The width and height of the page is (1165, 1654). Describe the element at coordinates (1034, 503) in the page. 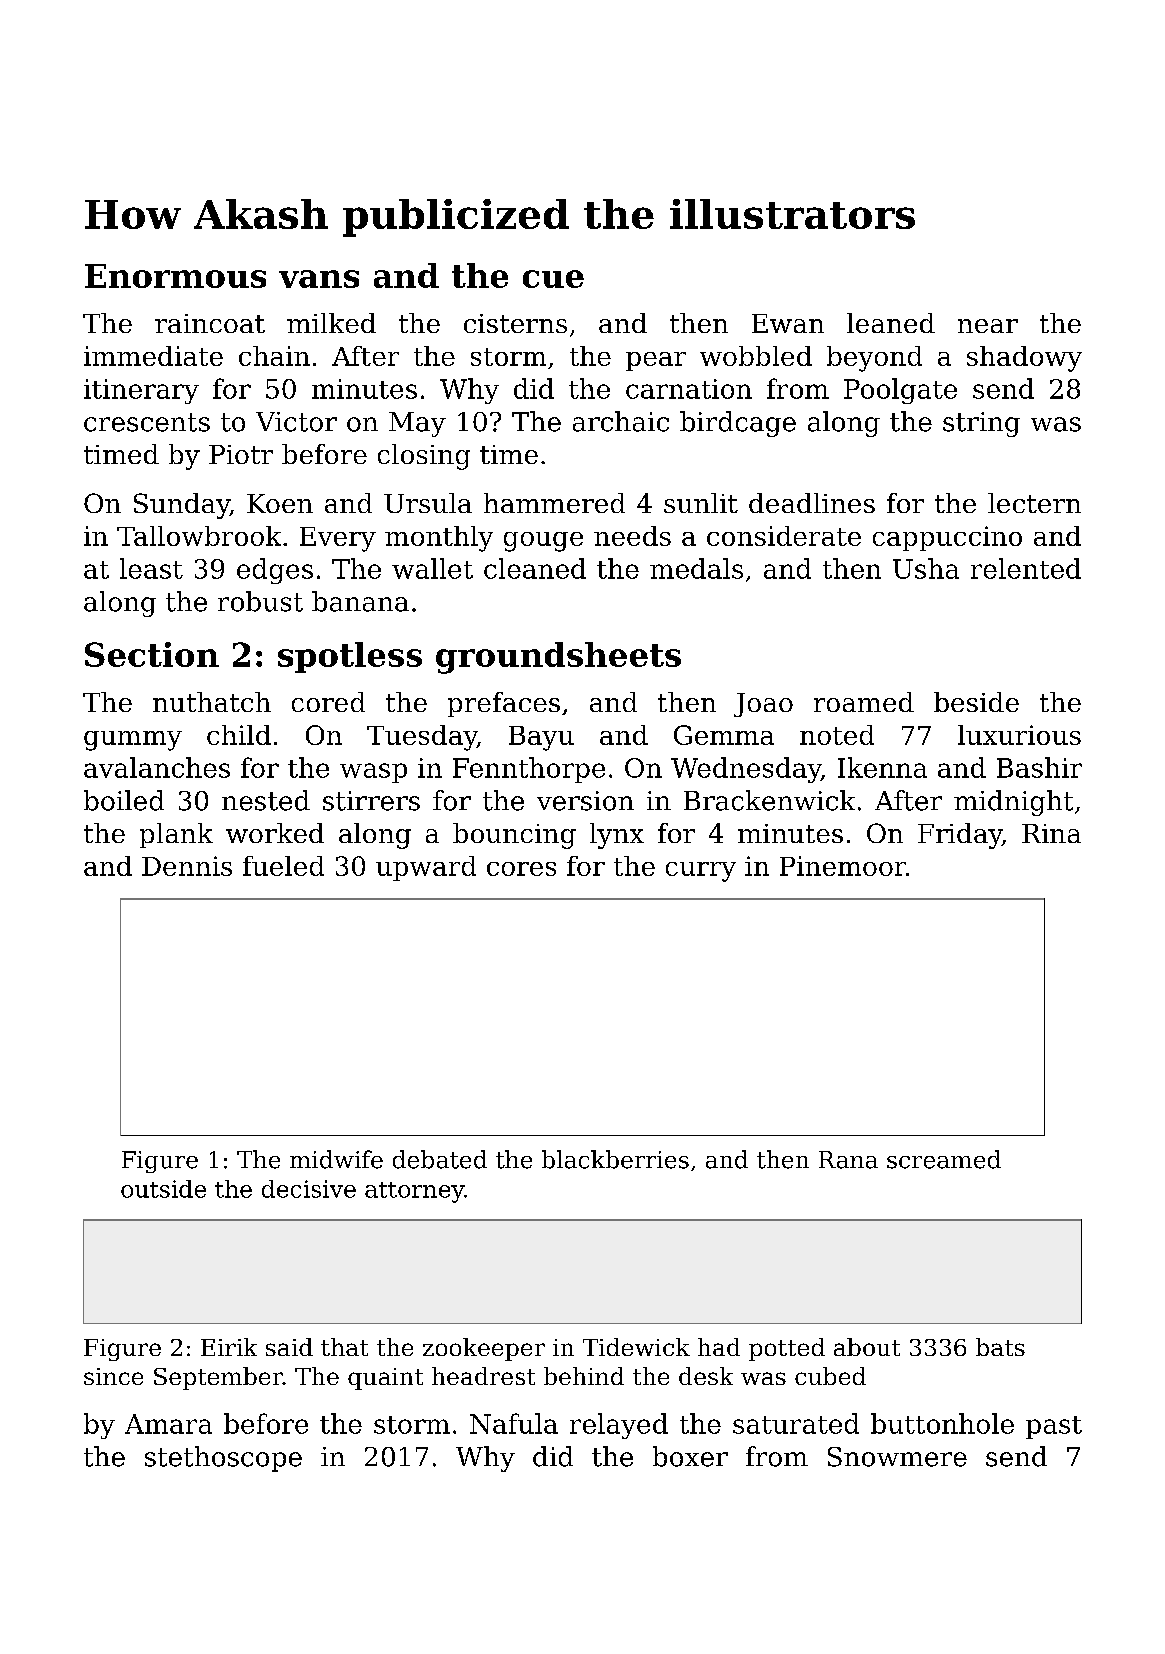

I see `lectern` at that location.
